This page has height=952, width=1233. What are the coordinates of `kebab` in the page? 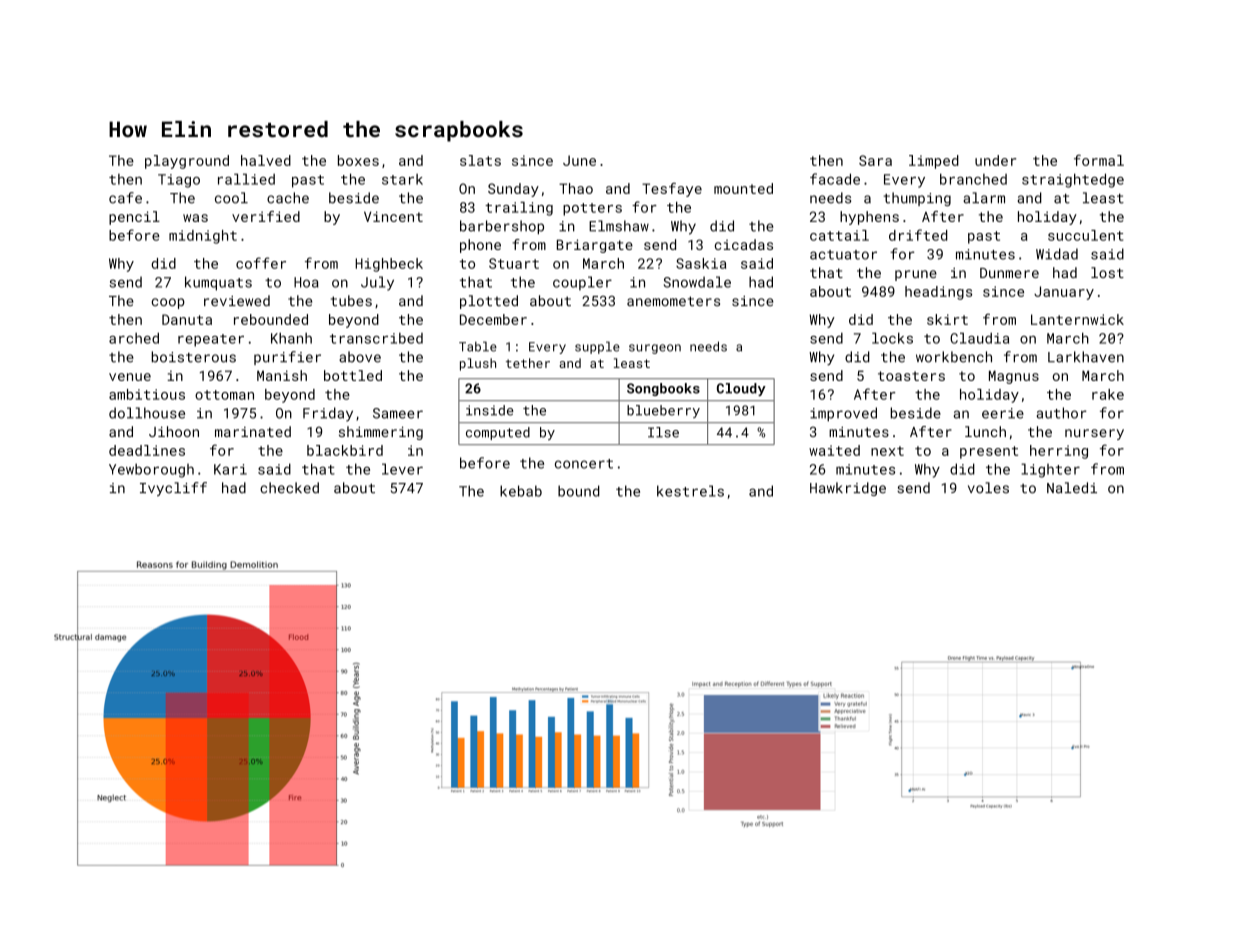 It's located at (521, 491).
